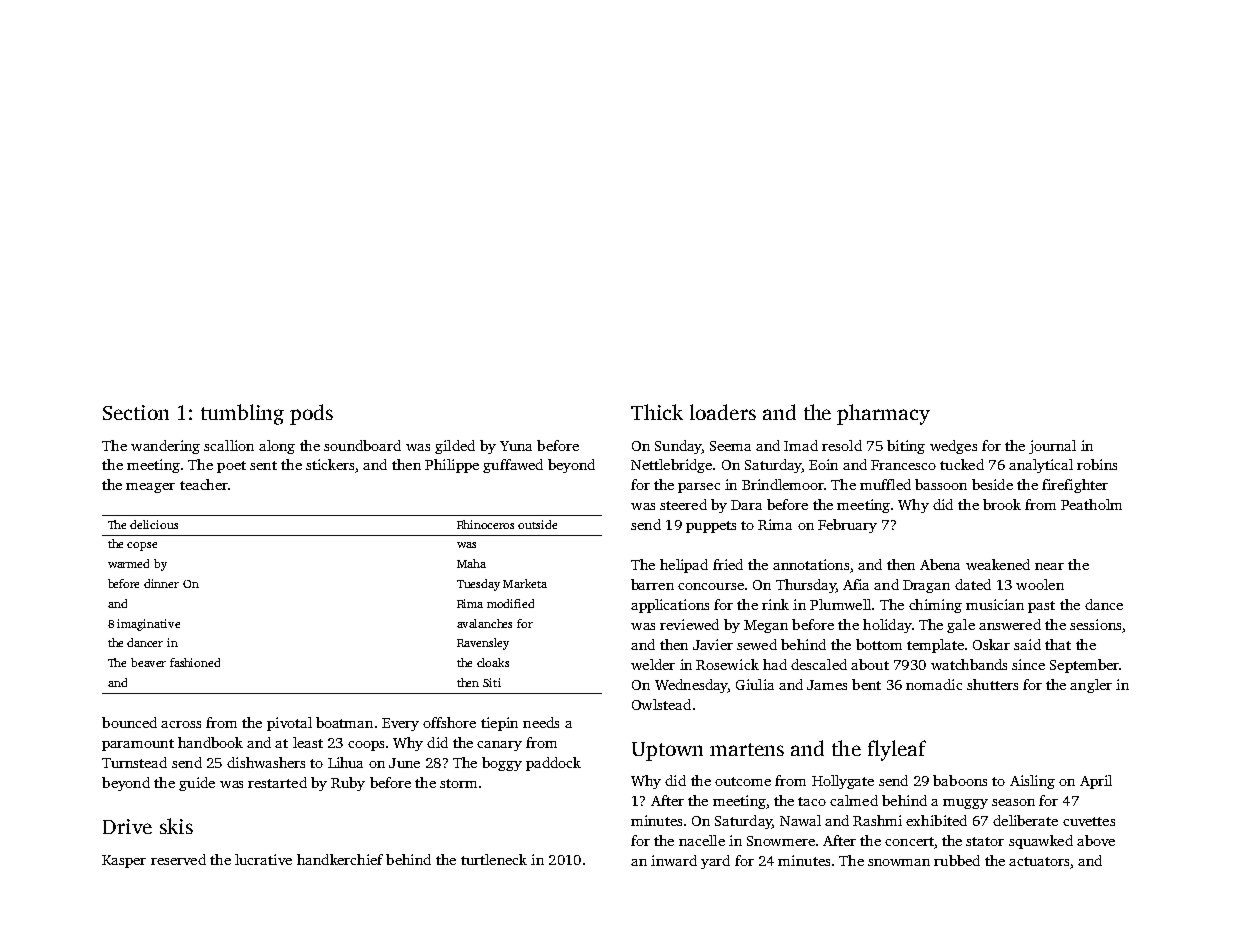 Image resolution: width=1233 pixels, height=952 pixels. What do you see at coordinates (165, 447) in the image?
I see `wandering` at bounding box center [165, 447].
